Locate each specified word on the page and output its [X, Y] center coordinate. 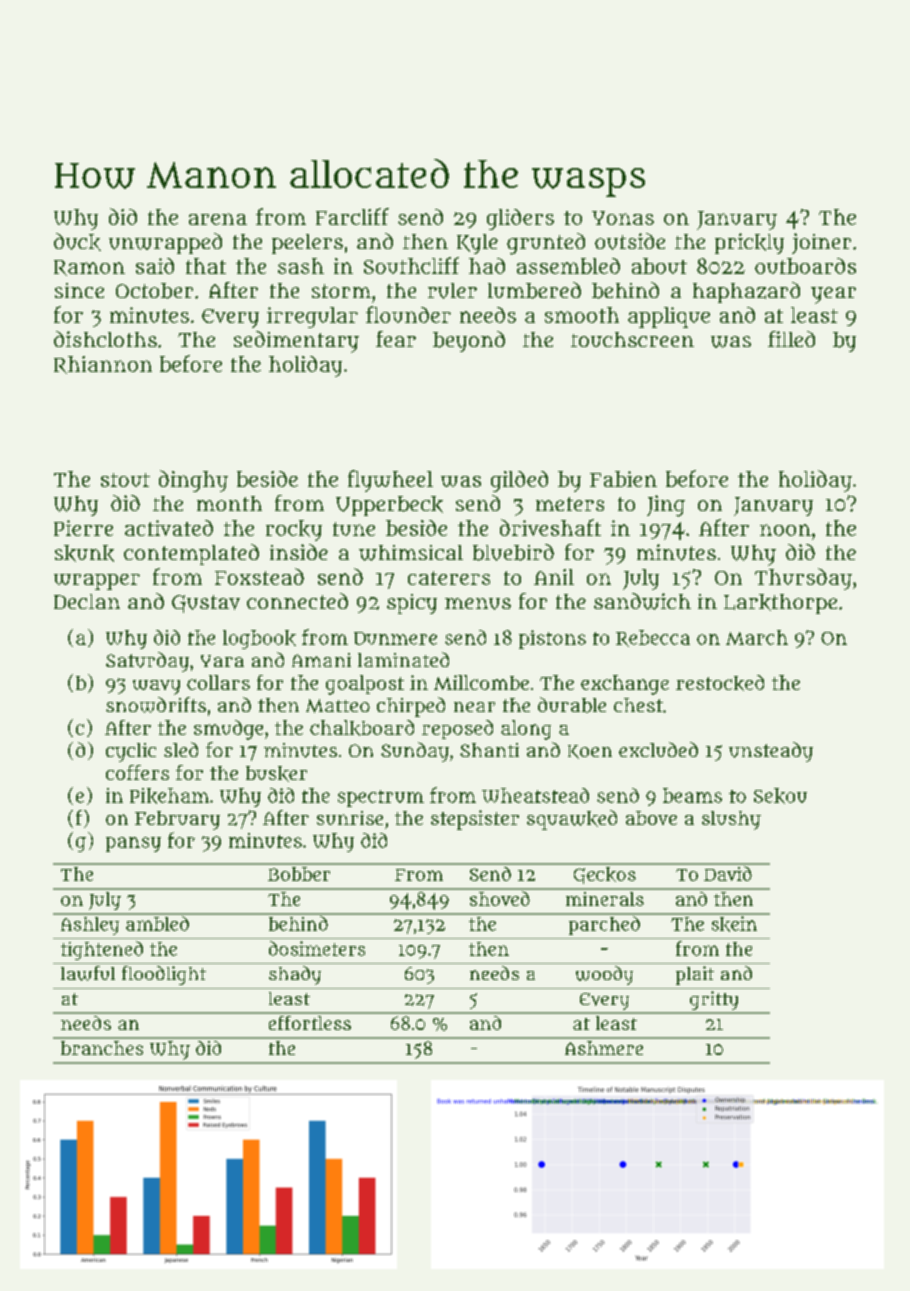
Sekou [780, 796]
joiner [821, 243]
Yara [222, 661]
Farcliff [352, 216]
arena [218, 219]
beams [692, 795]
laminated [403, 659]
